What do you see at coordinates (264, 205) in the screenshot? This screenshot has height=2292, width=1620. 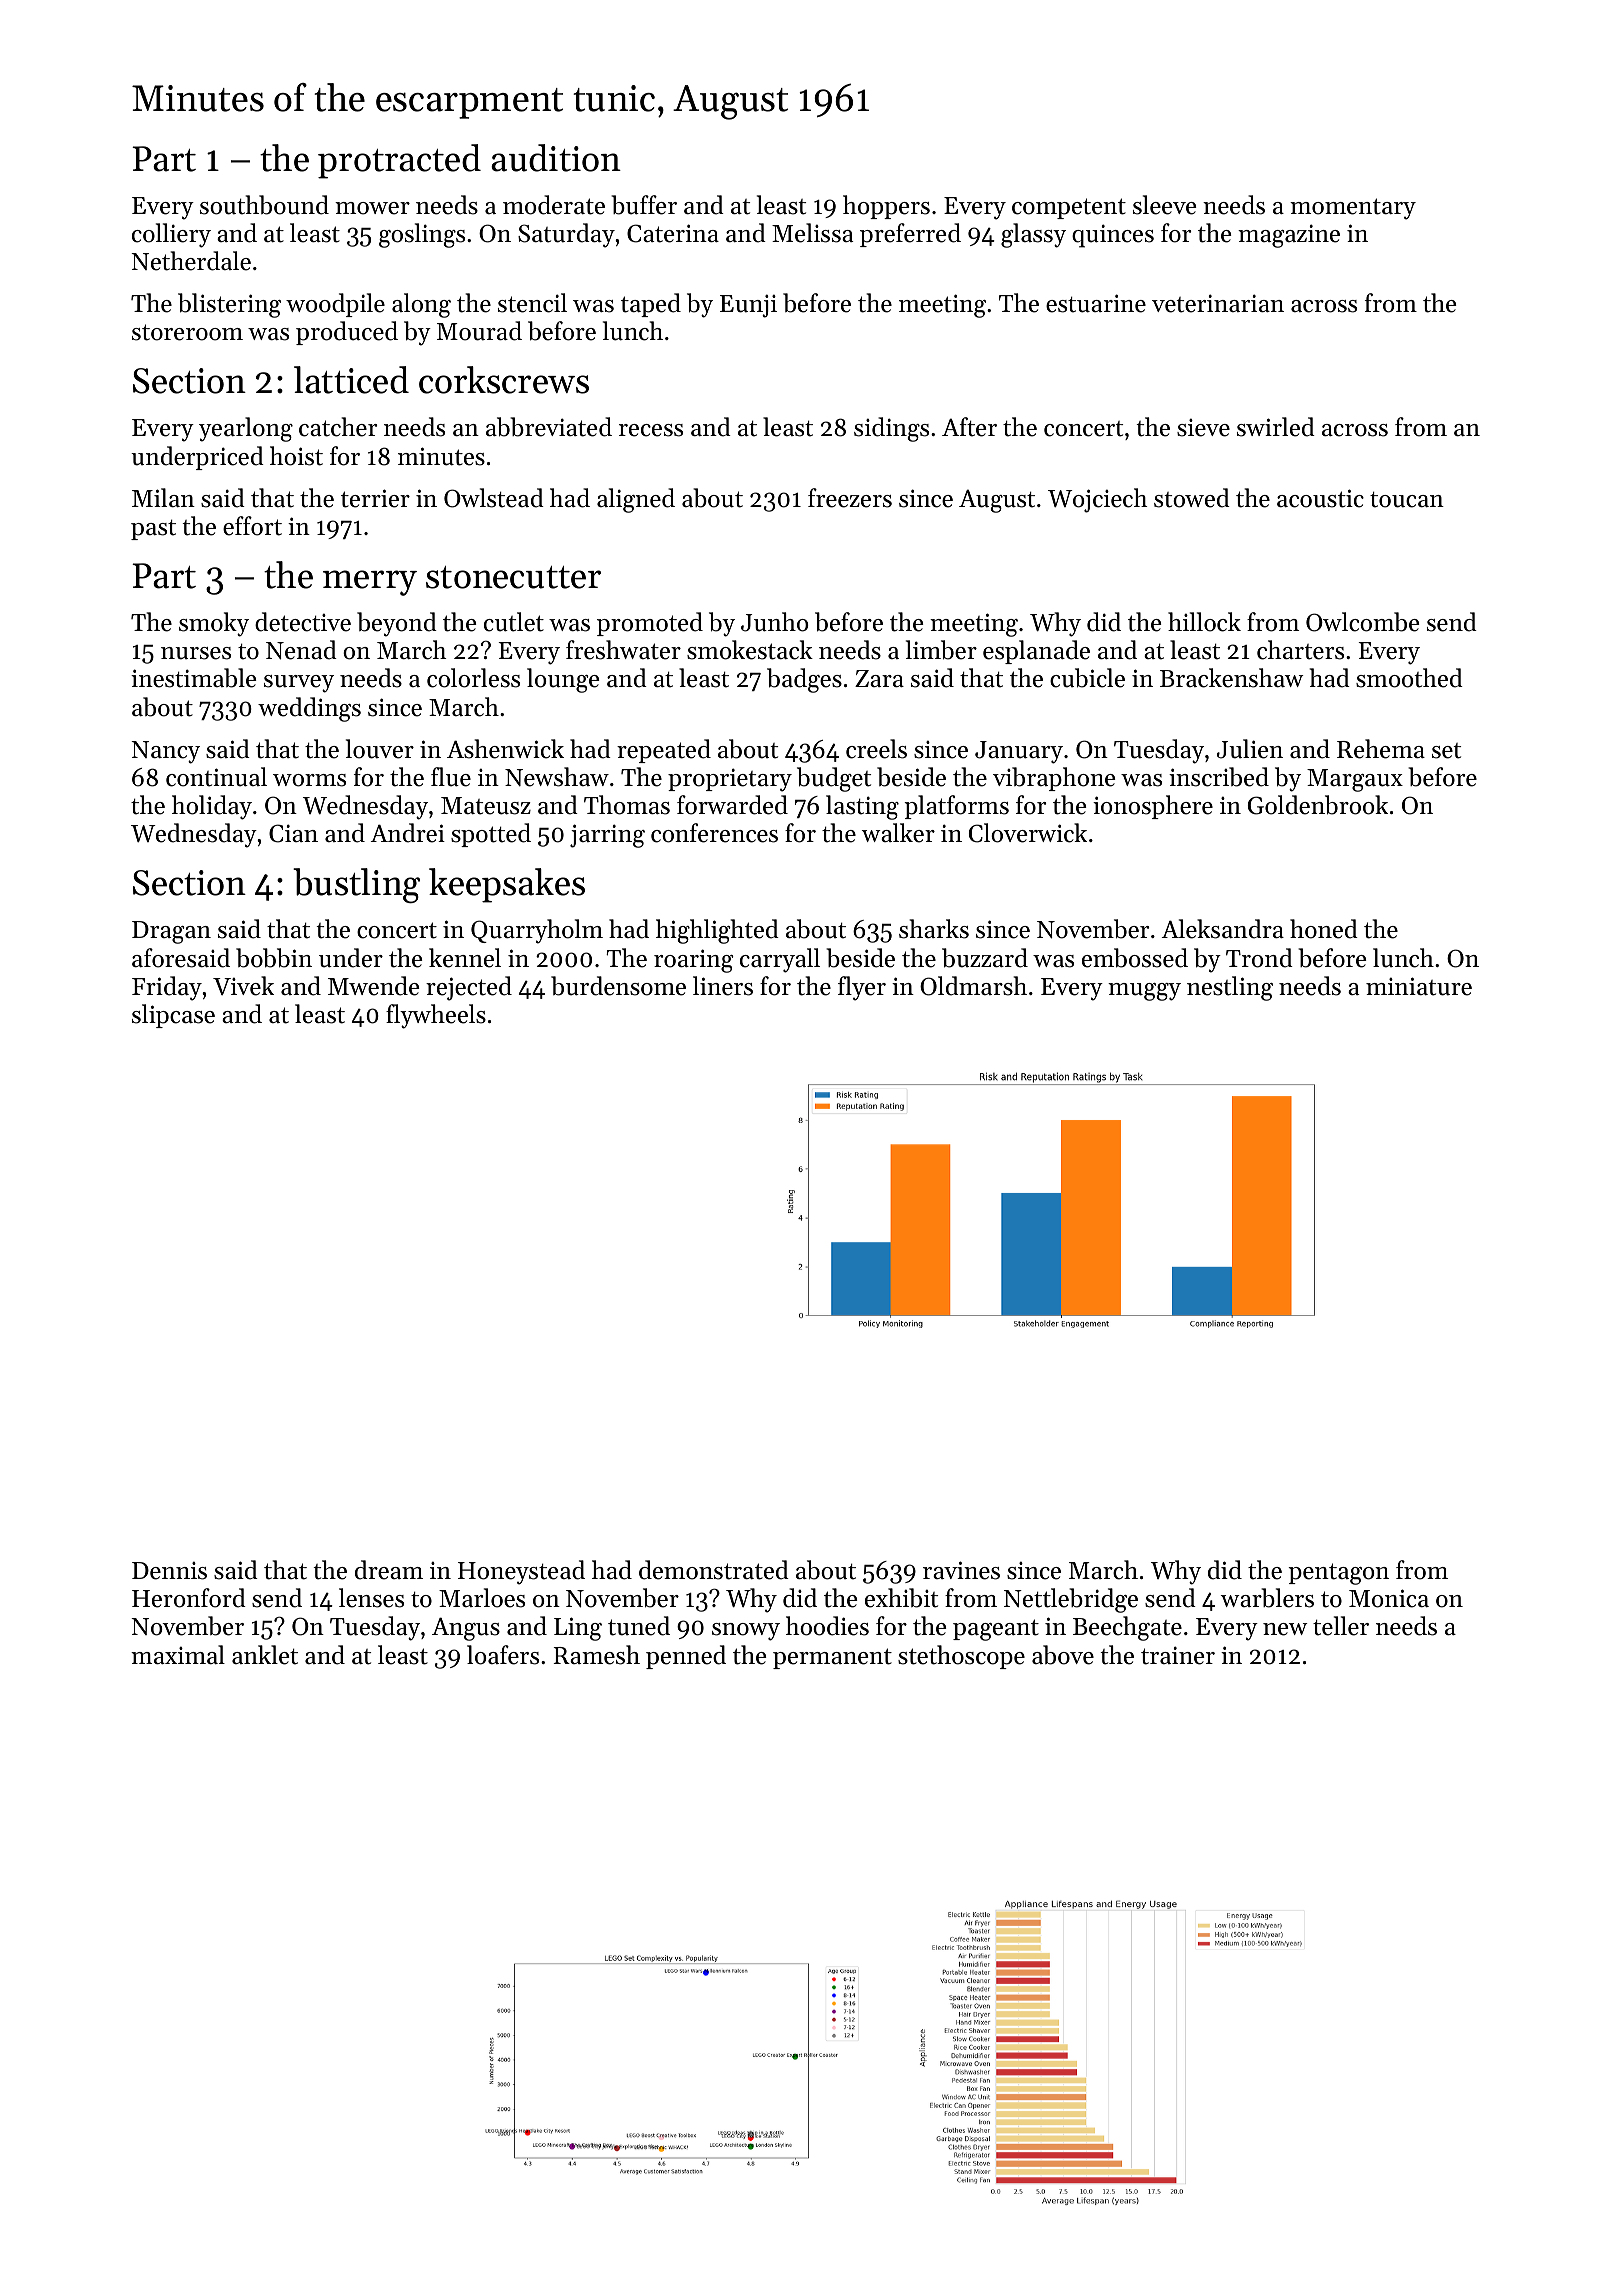 I see `southbound` at bounding box center [264, 205].
